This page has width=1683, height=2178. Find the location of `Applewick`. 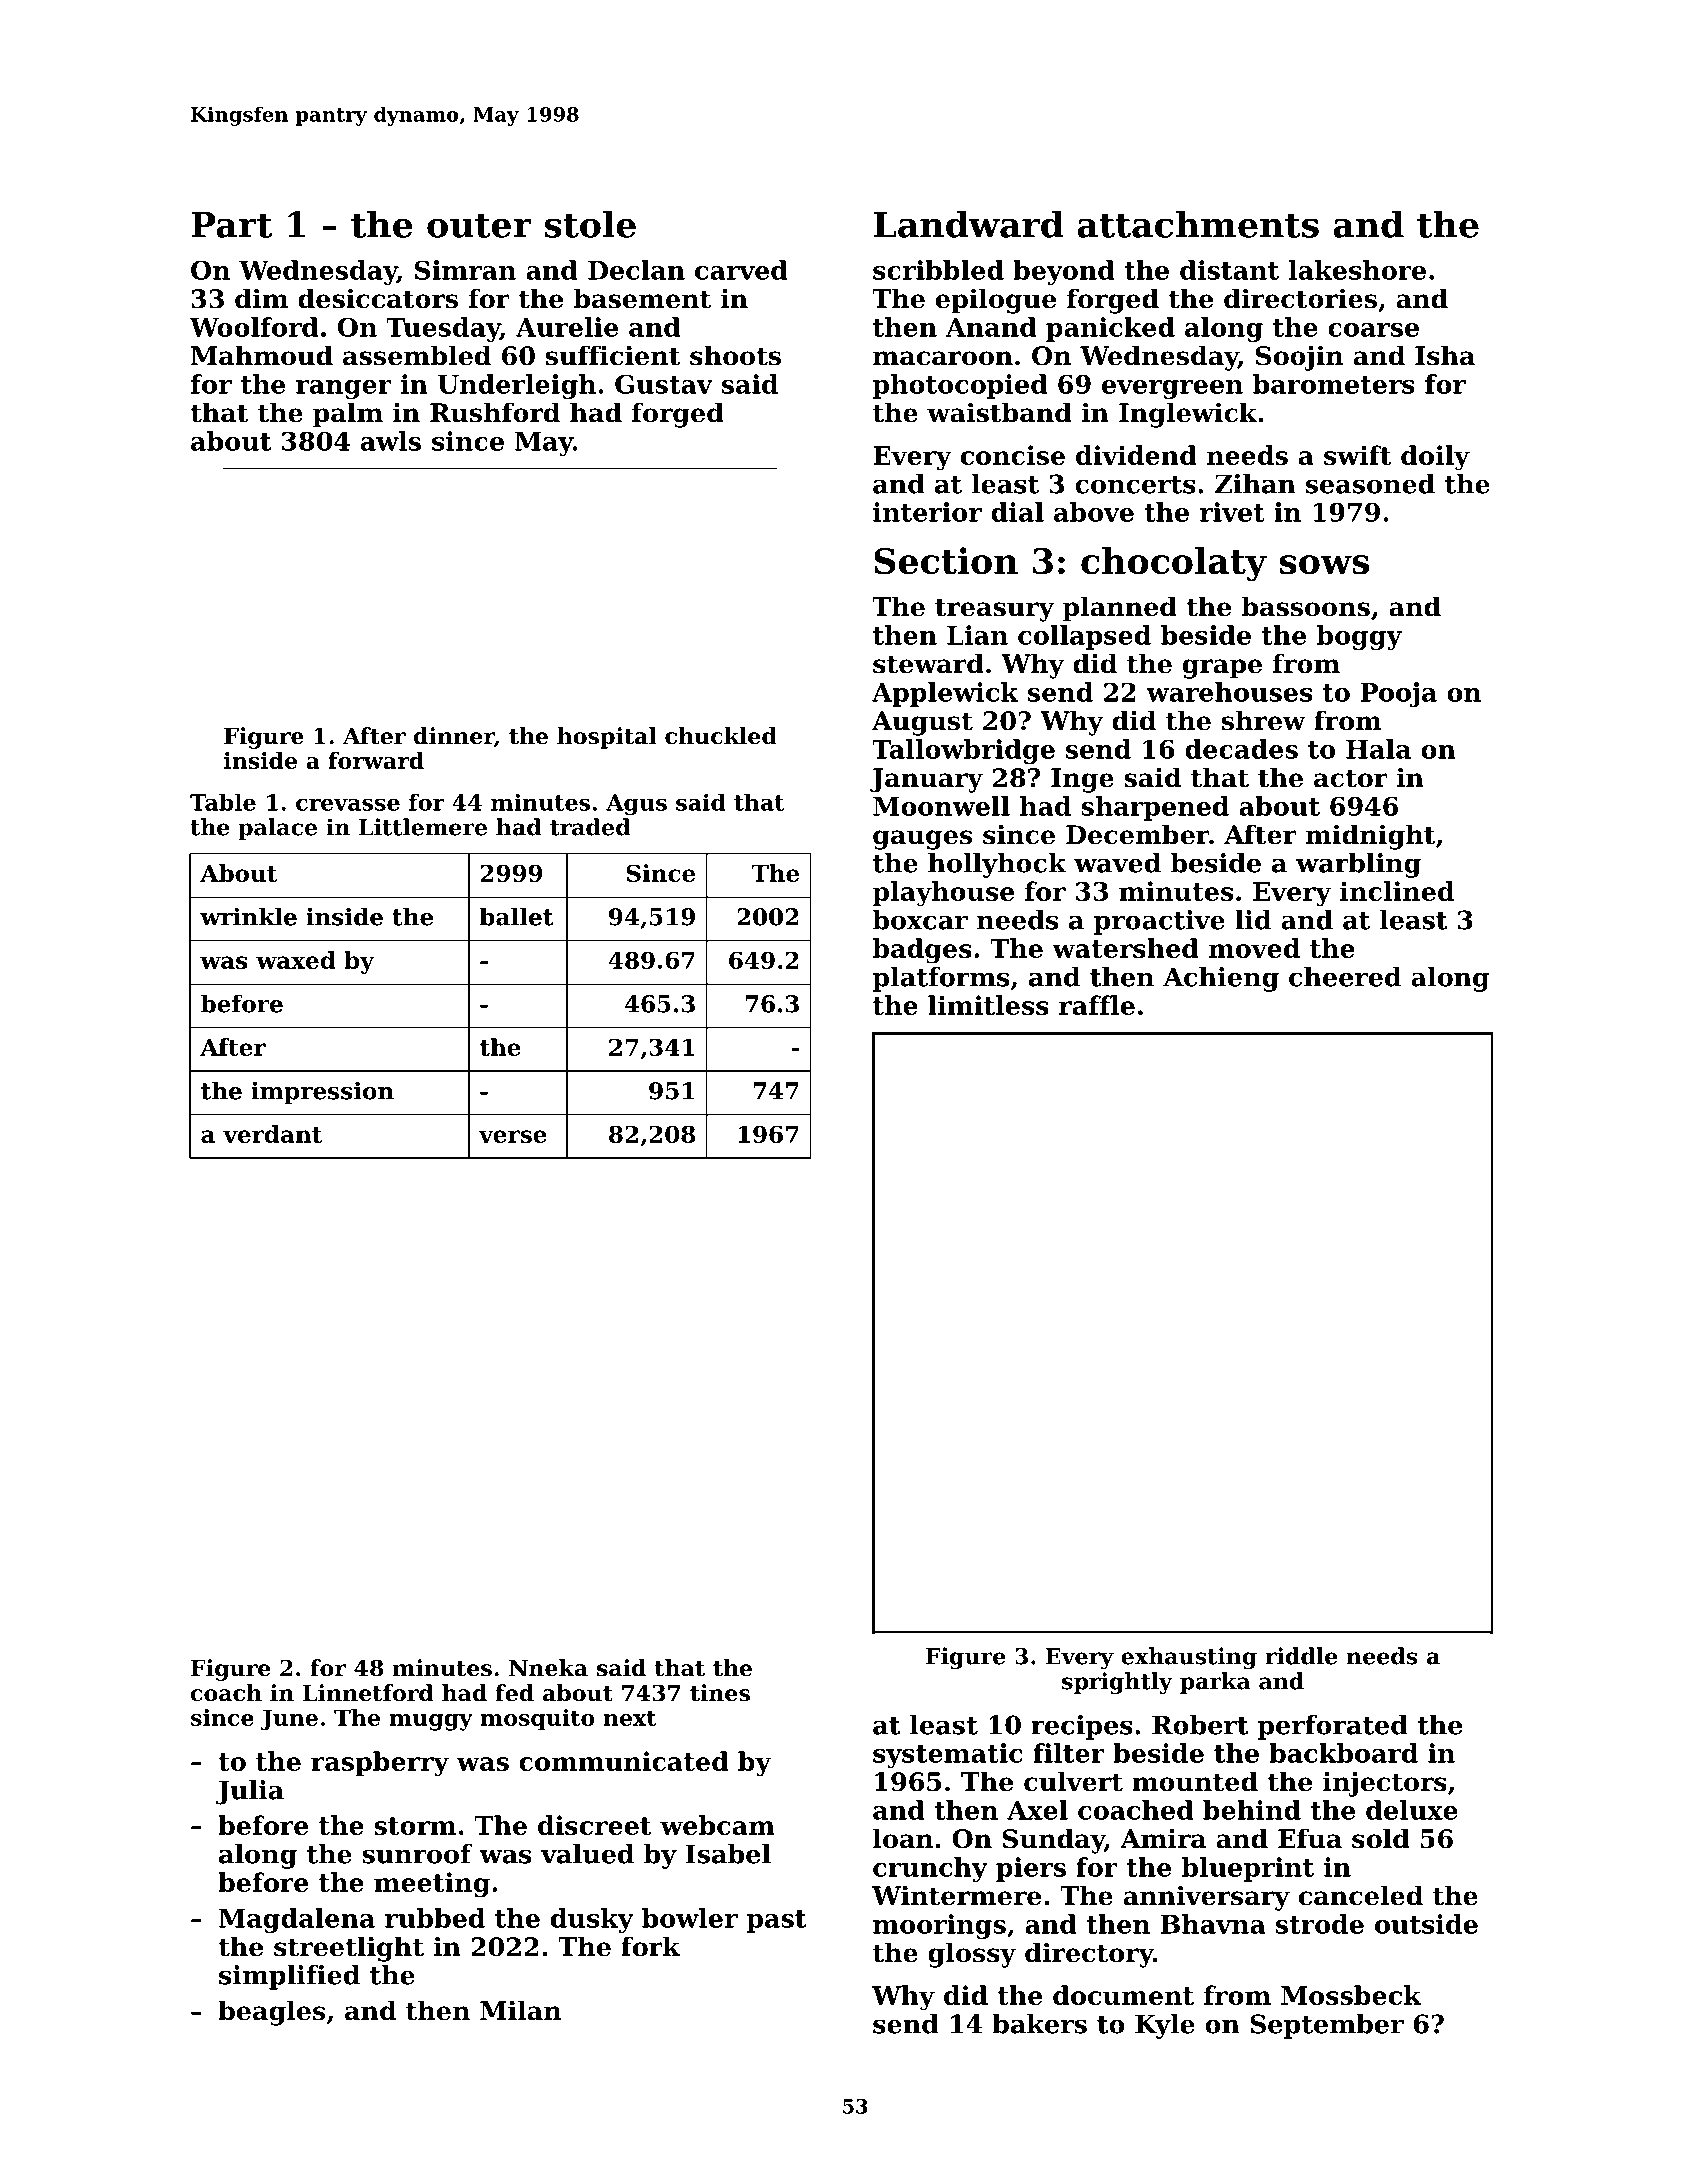

Applewick is located at coordinates (945, 694).
